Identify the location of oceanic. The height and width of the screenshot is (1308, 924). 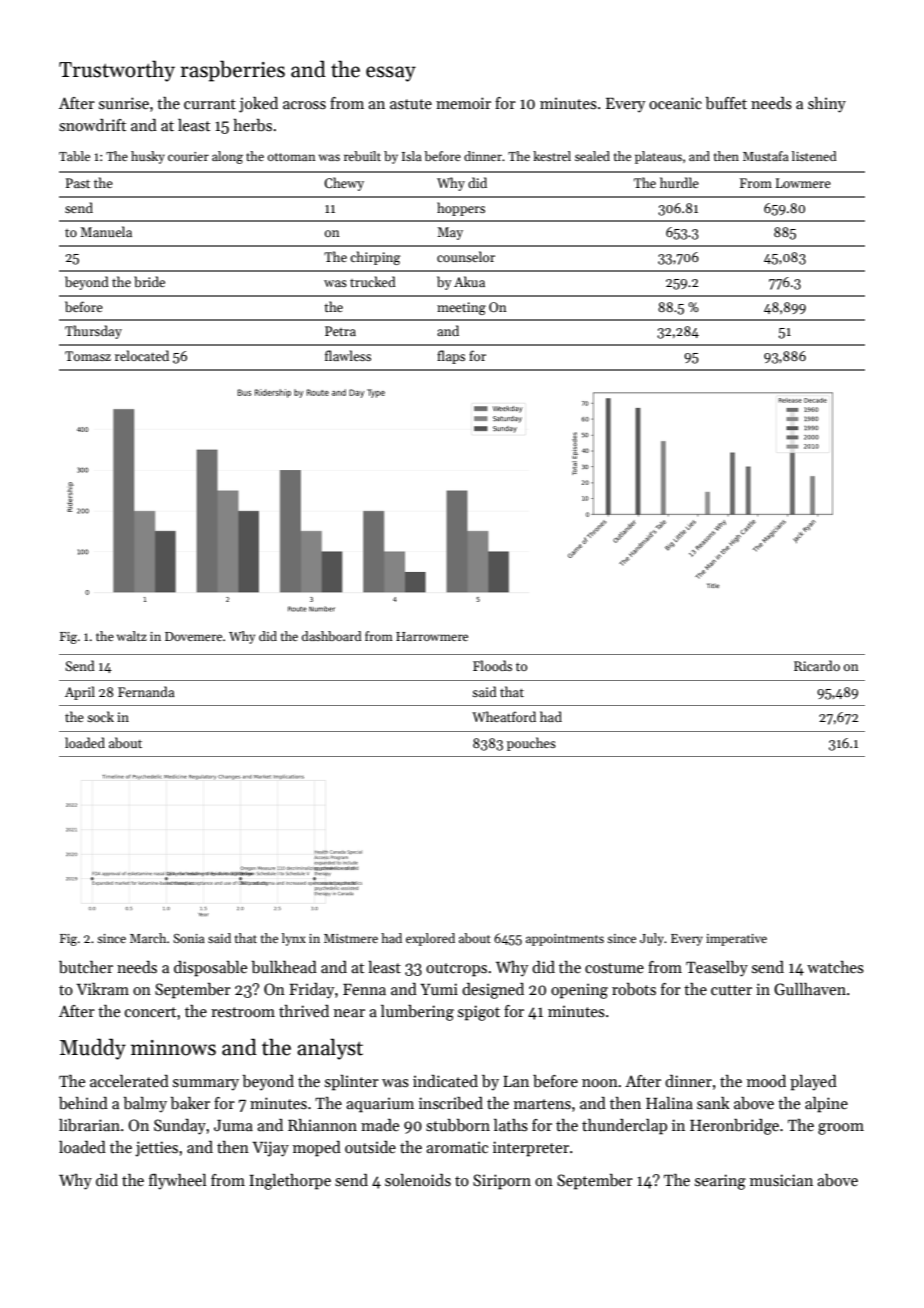
(675, 103).
